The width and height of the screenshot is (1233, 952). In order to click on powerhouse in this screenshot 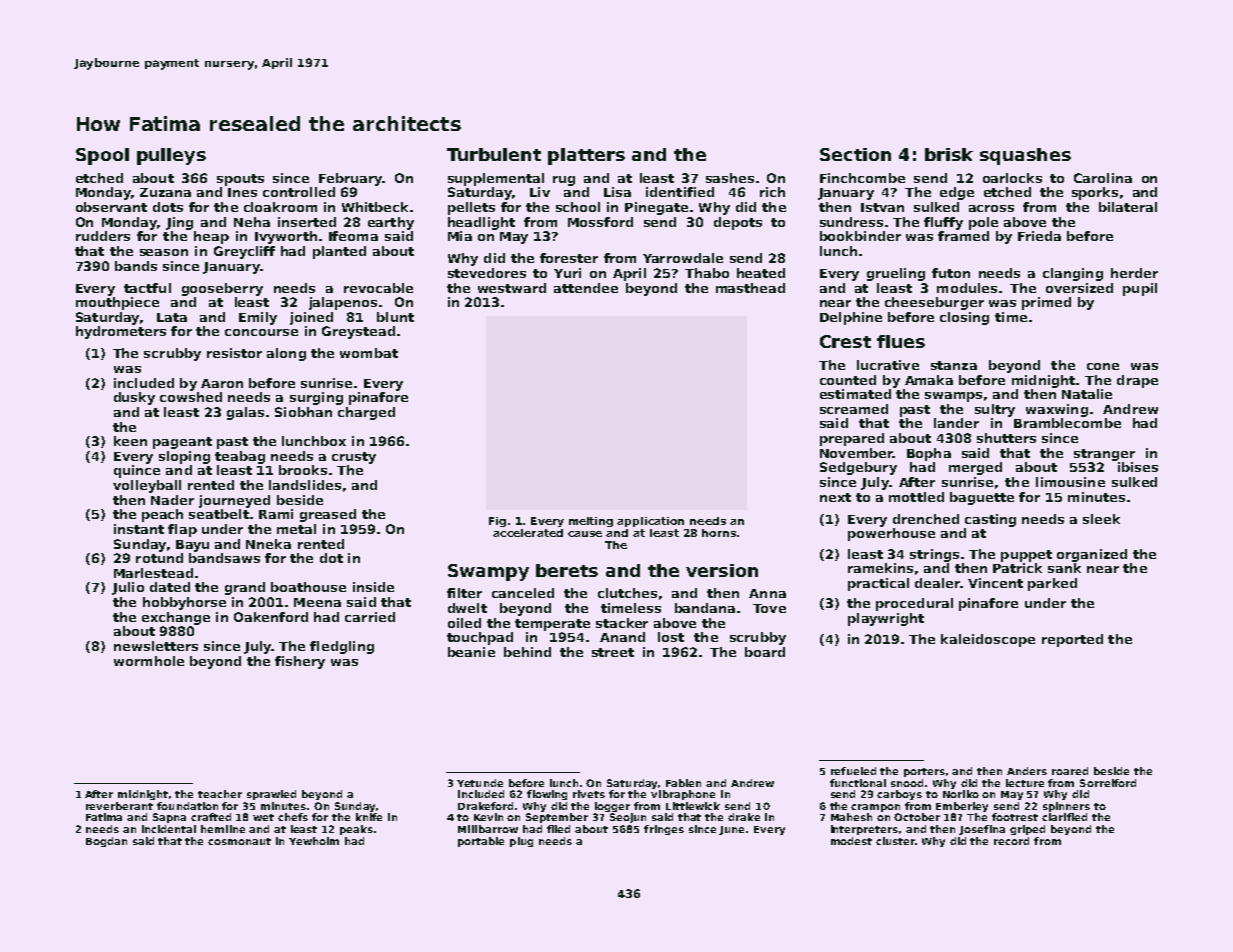, I will do `click(891, 534)`.
